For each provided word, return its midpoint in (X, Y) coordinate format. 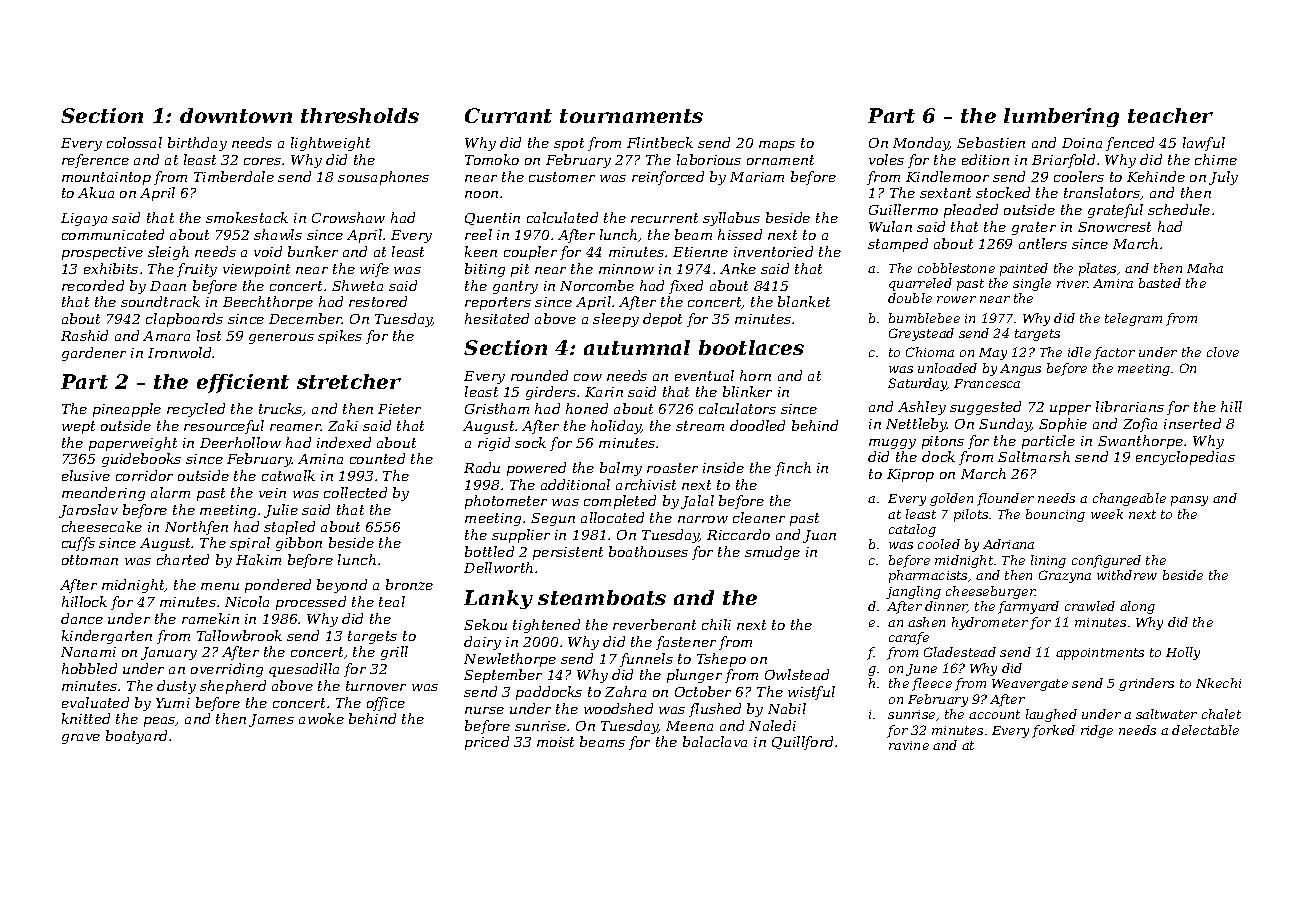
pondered (278, 586)
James (271, 720)
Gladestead (960, 652)
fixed (686, 287)
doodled (757, 425)
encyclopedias (1185, 458)
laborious (709, 159)
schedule (1179, 209)
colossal (134, 142)
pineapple (127, 410)
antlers (1043, 243)
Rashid (84, 335)
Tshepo (721, 660)
